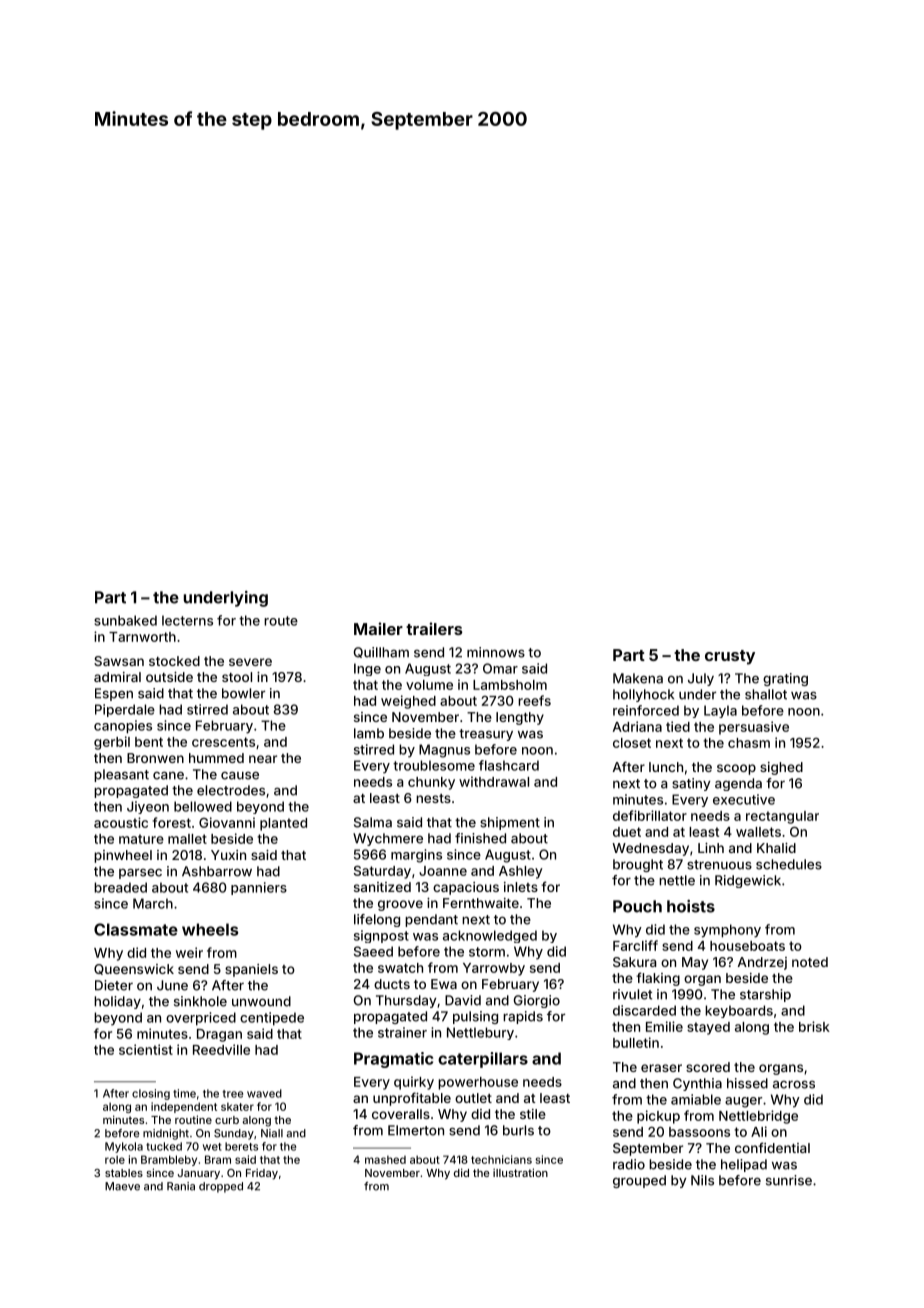 Image resolution: width=924 pixels, height=1308 pixels. What do you see at coordinates (785, 679) in the screenshot?
I see `grating` at bounding box center [785, 679].
